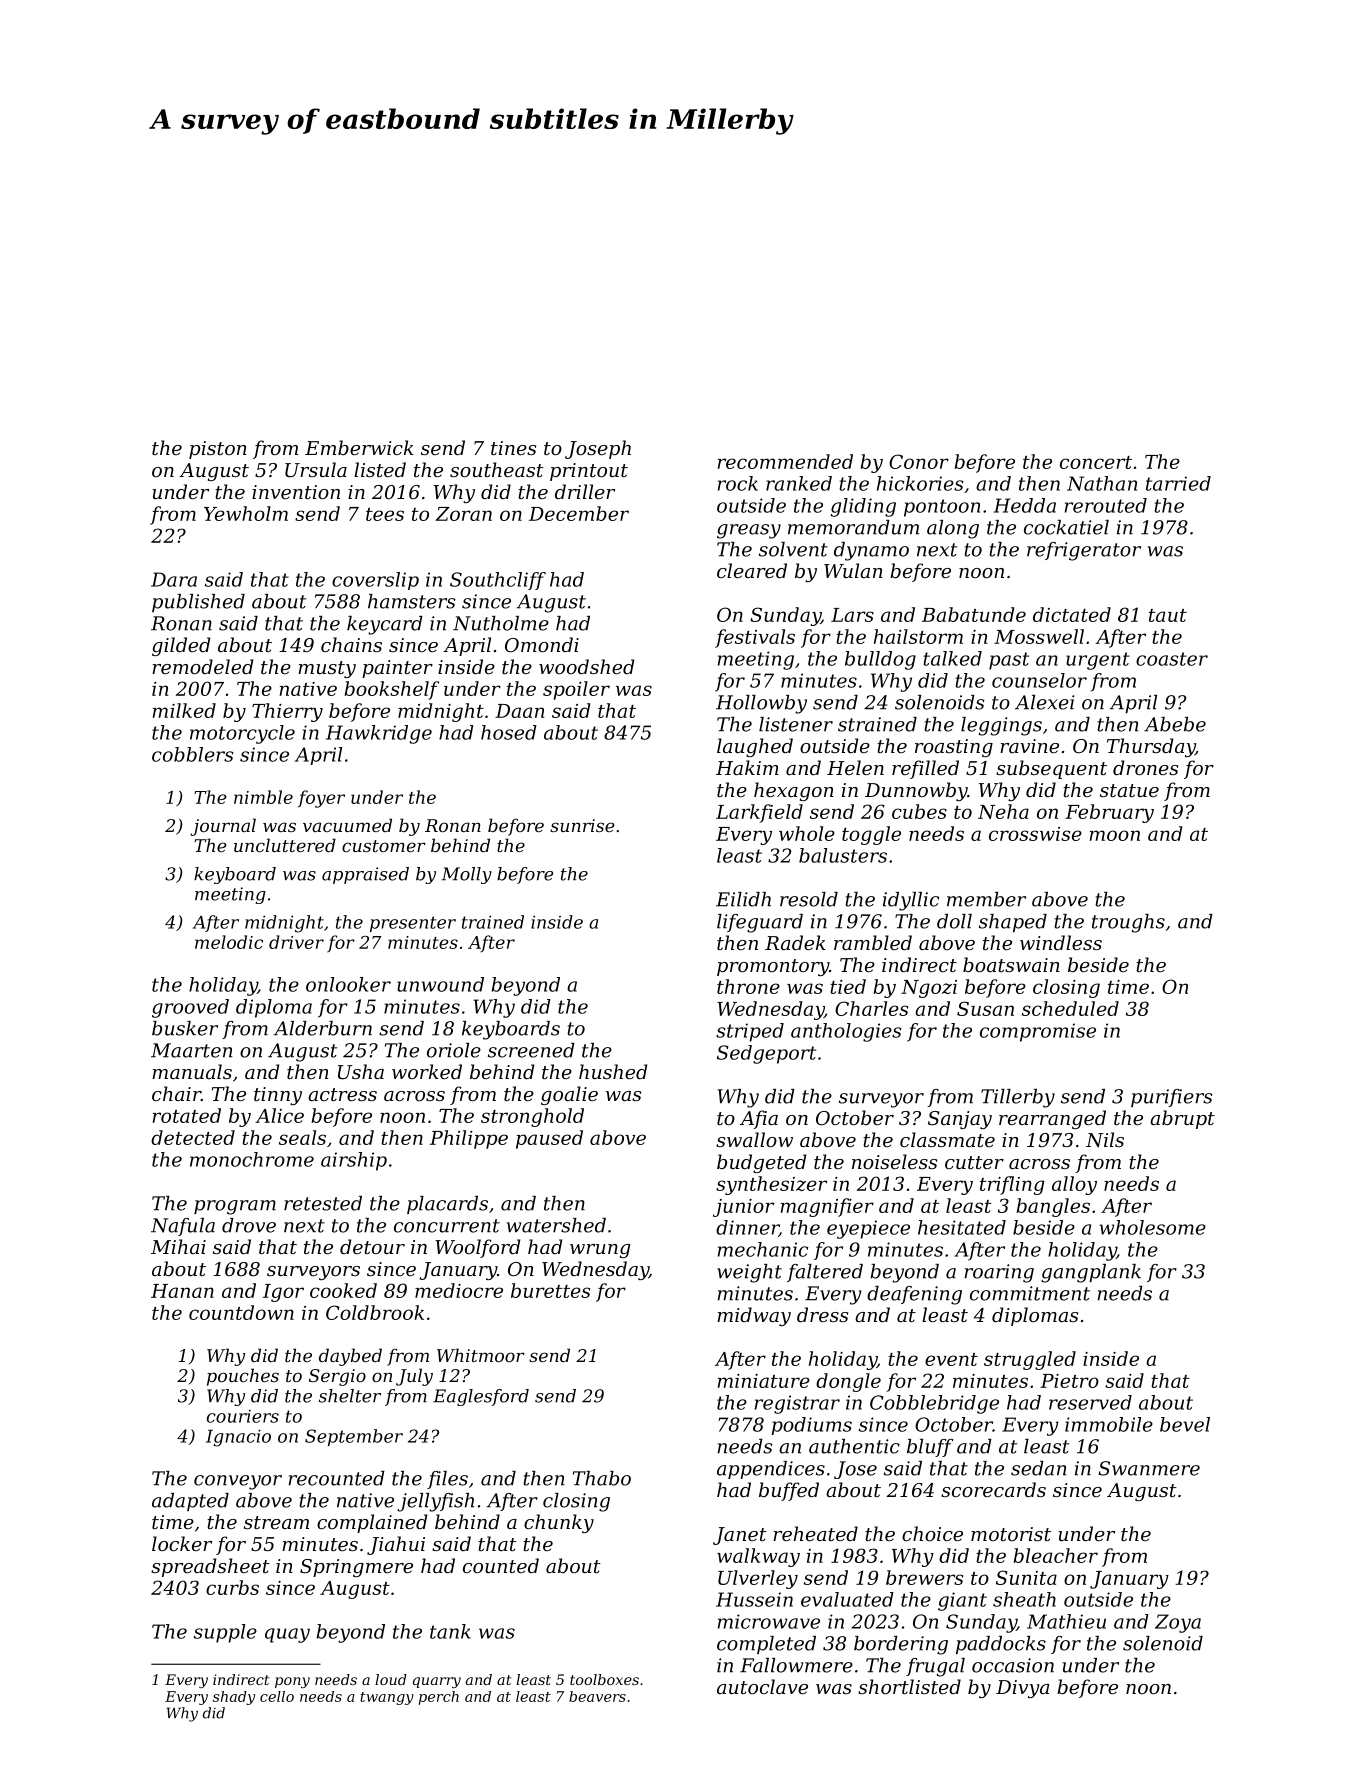 This screenshot has width=1370, height=1773. I want to click on December, so click(579, 513).
